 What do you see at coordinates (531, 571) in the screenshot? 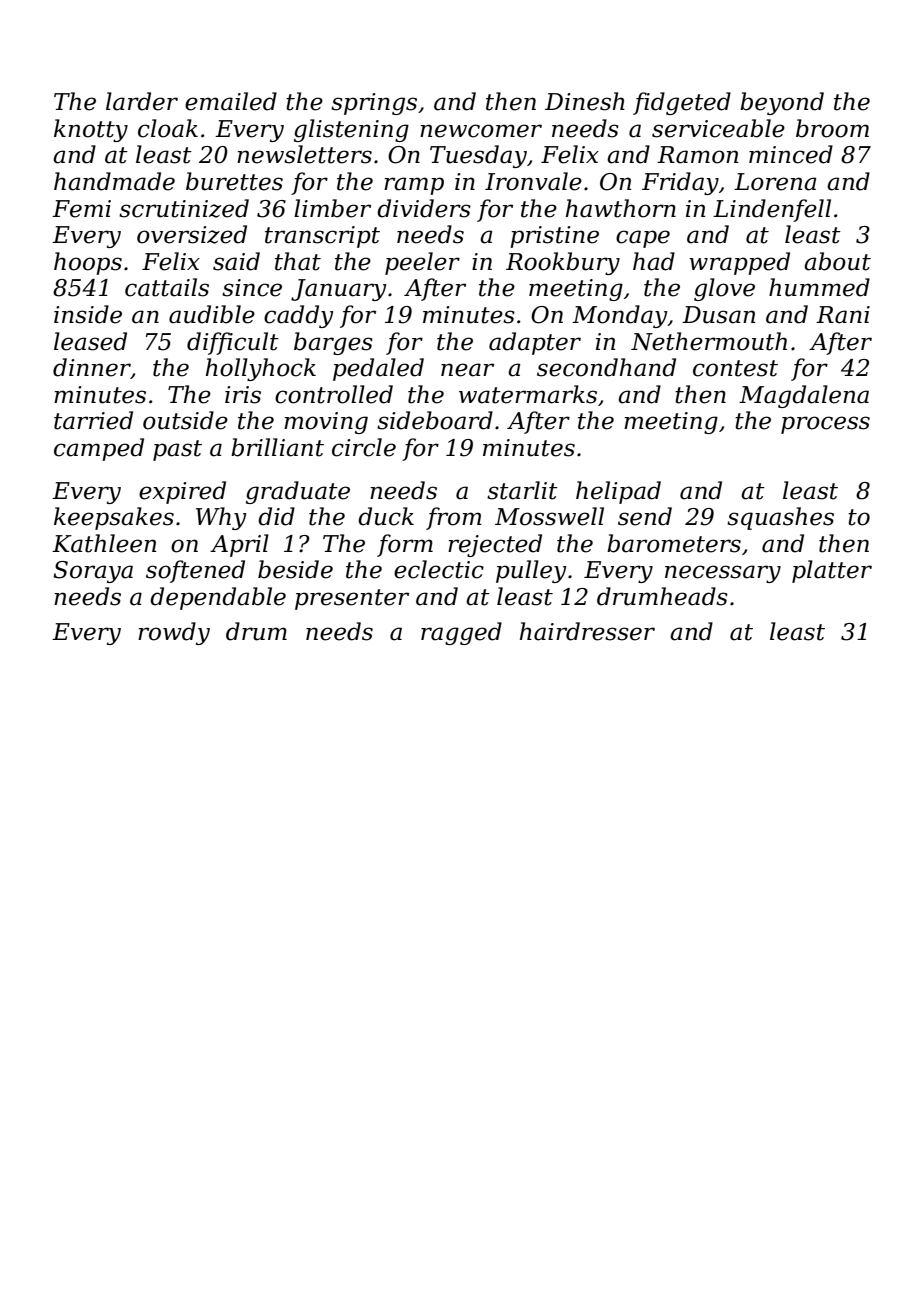
I see `pulley` at bounding box center [531, 571].
